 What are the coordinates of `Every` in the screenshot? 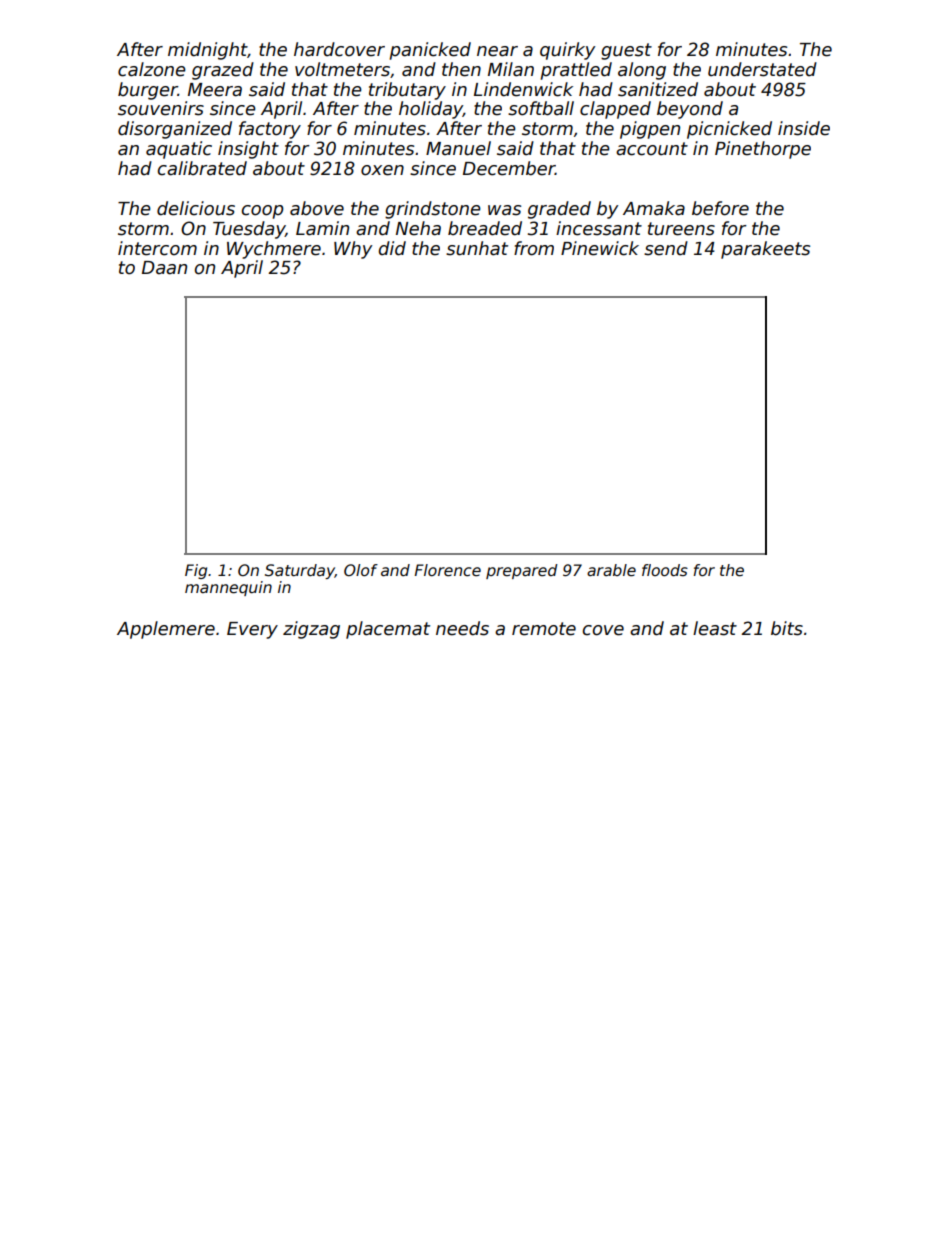 It's located at (252, 630).
